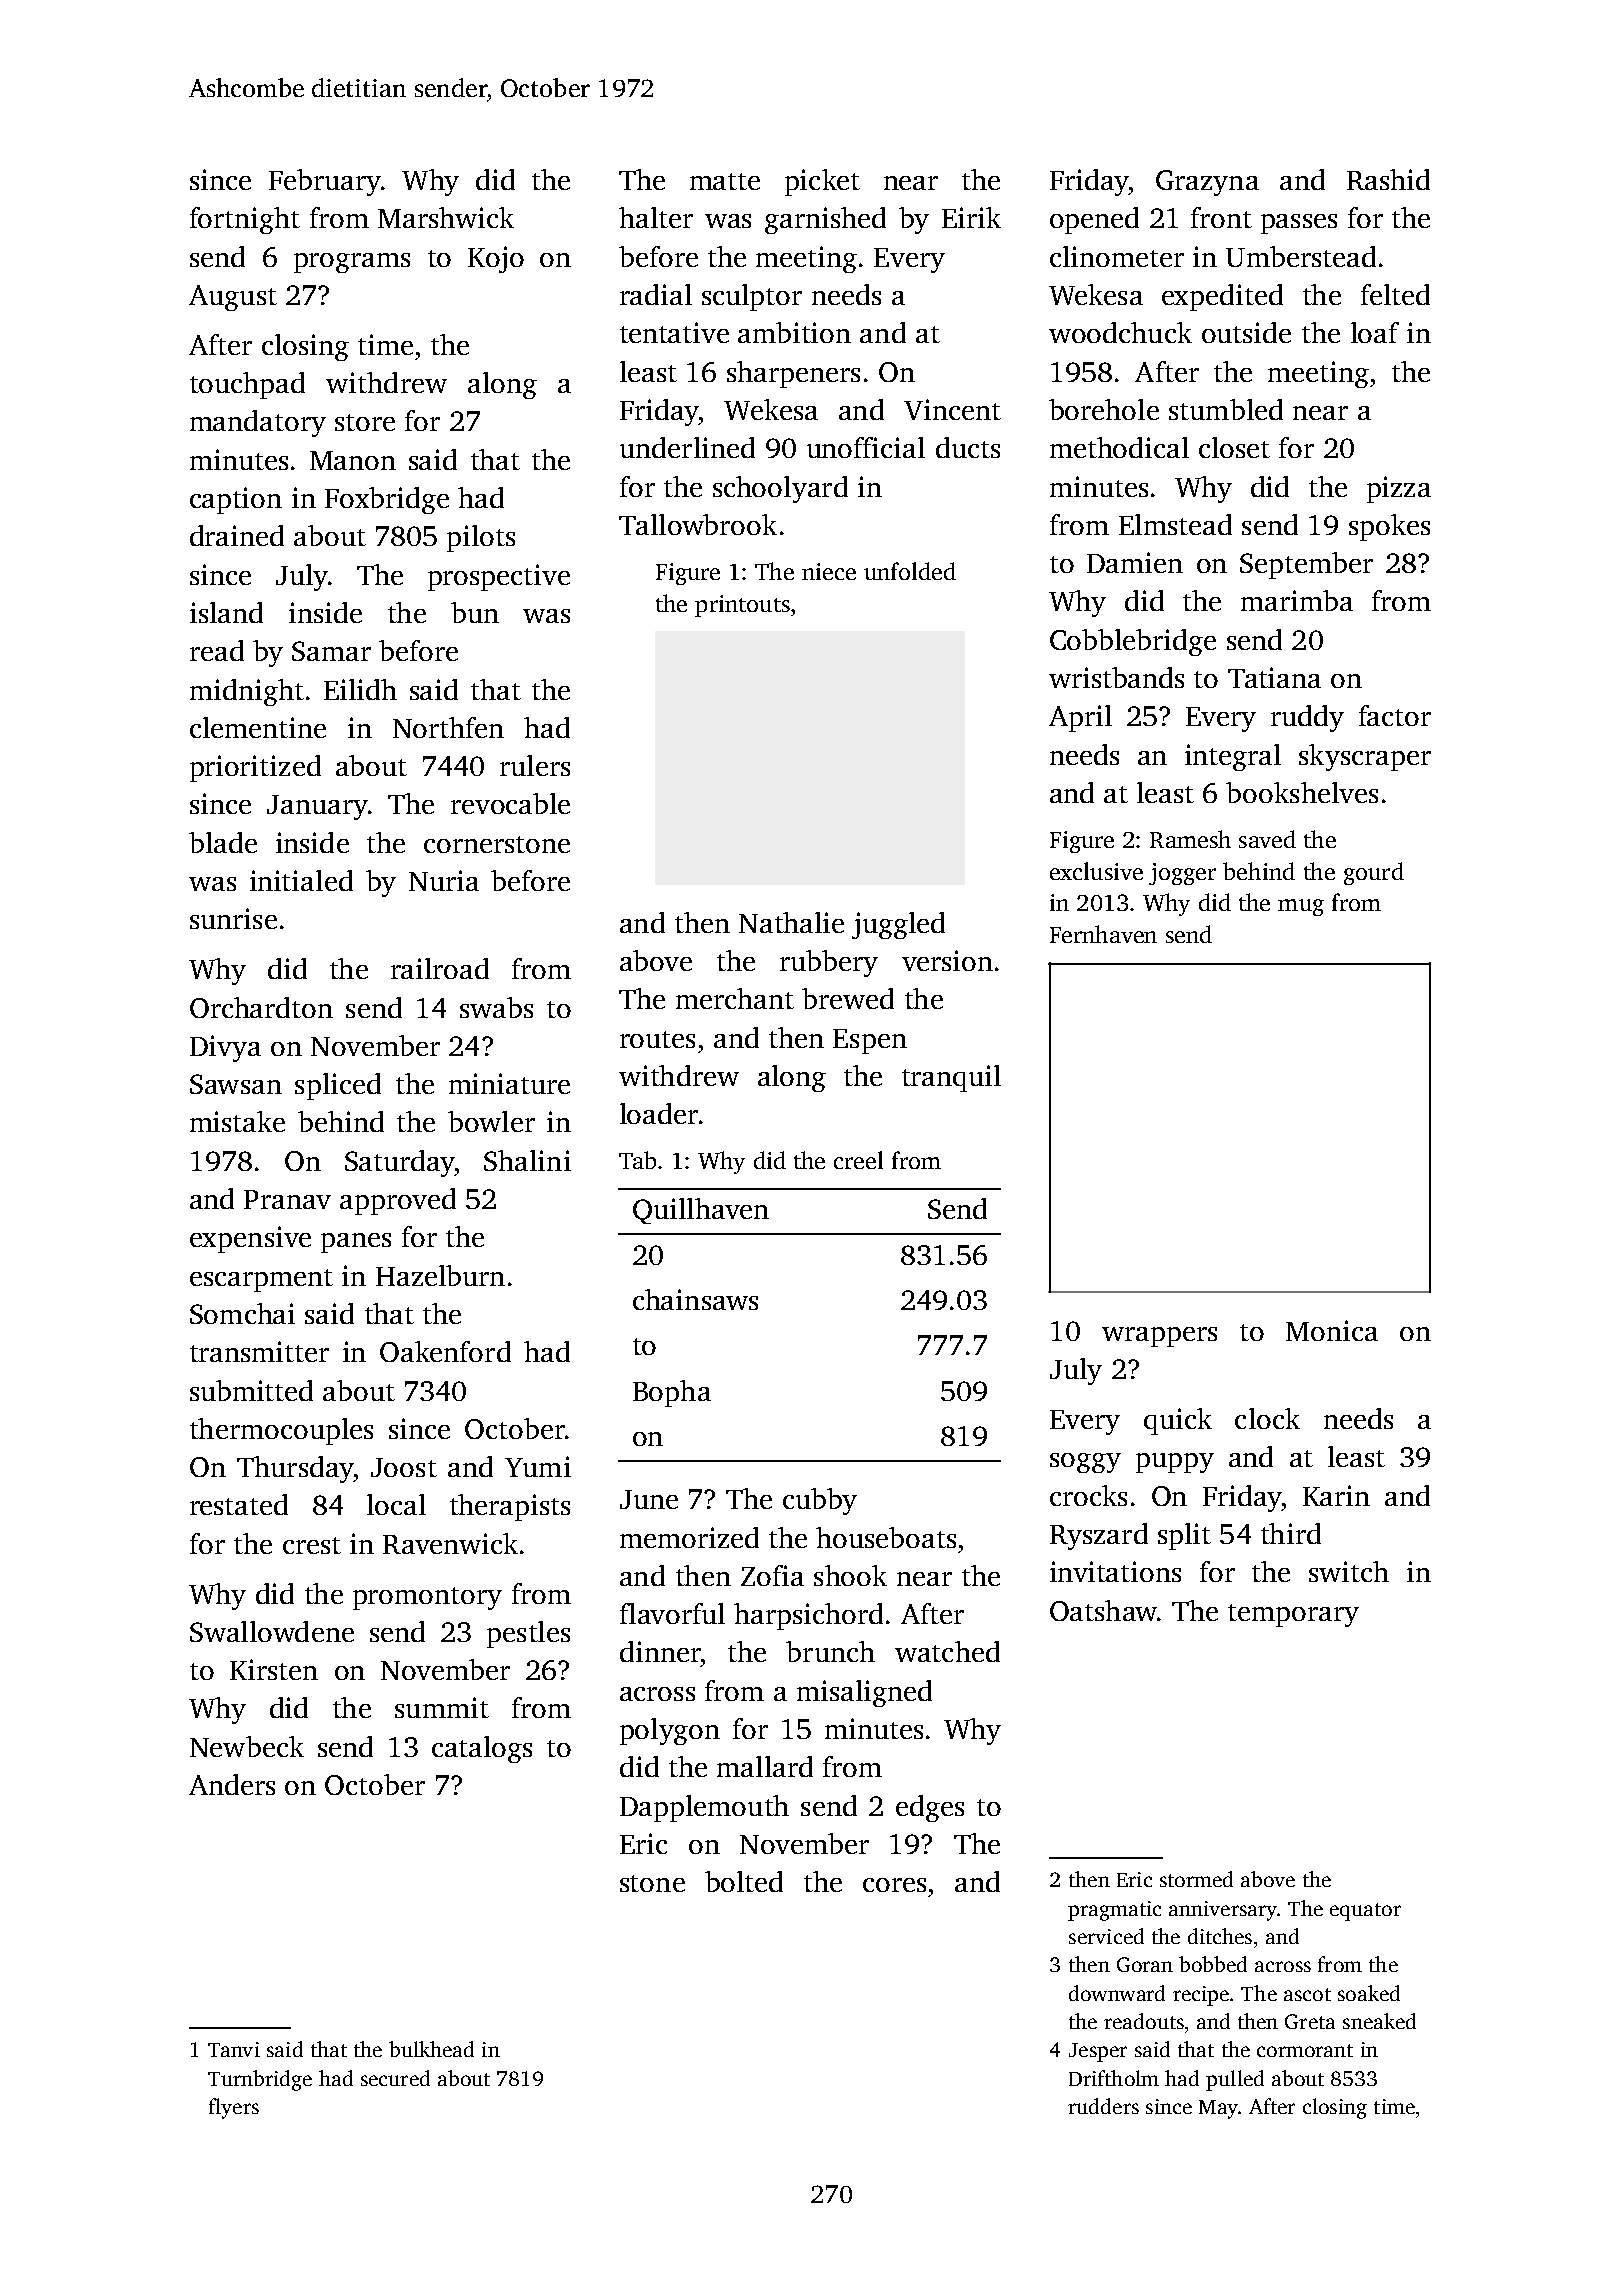 The height and width of the screenshot is (2292, 1620). Describe the element at coordinates (1395, 715) in the screenshot. I see `factor` at that location.
